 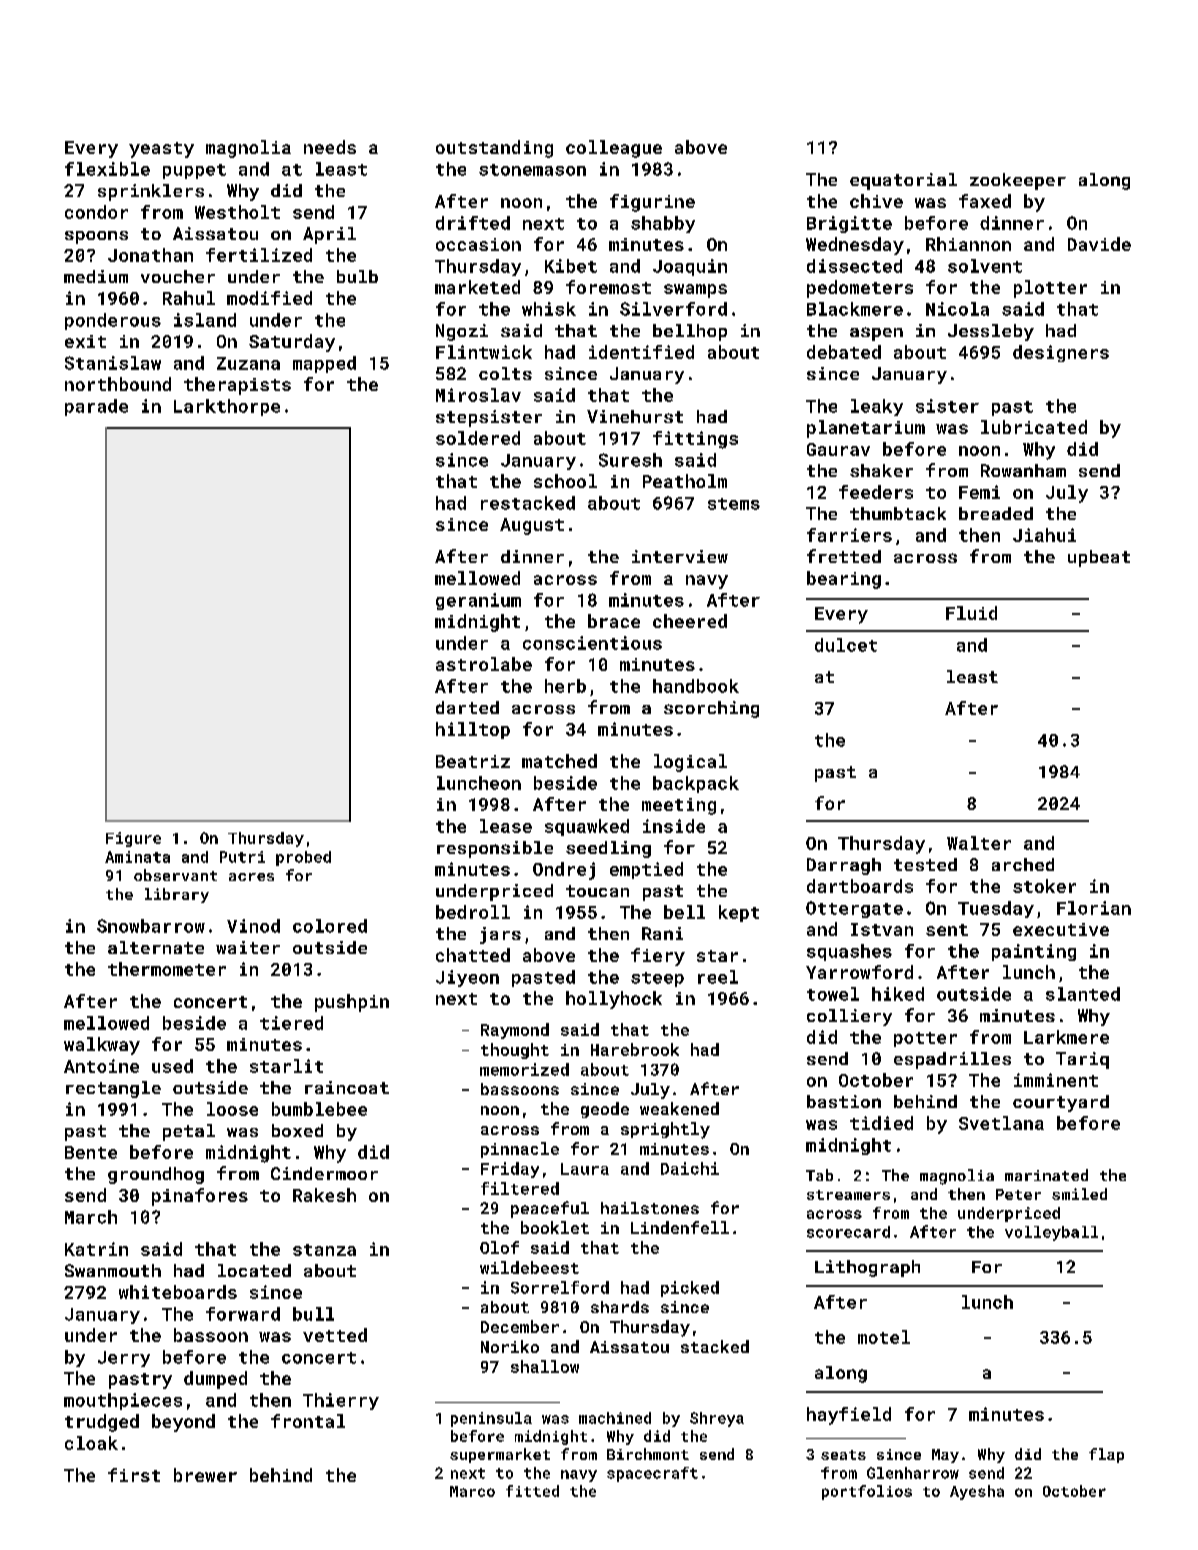 I want to click on scorecard, so click(x=848, y=1232).
